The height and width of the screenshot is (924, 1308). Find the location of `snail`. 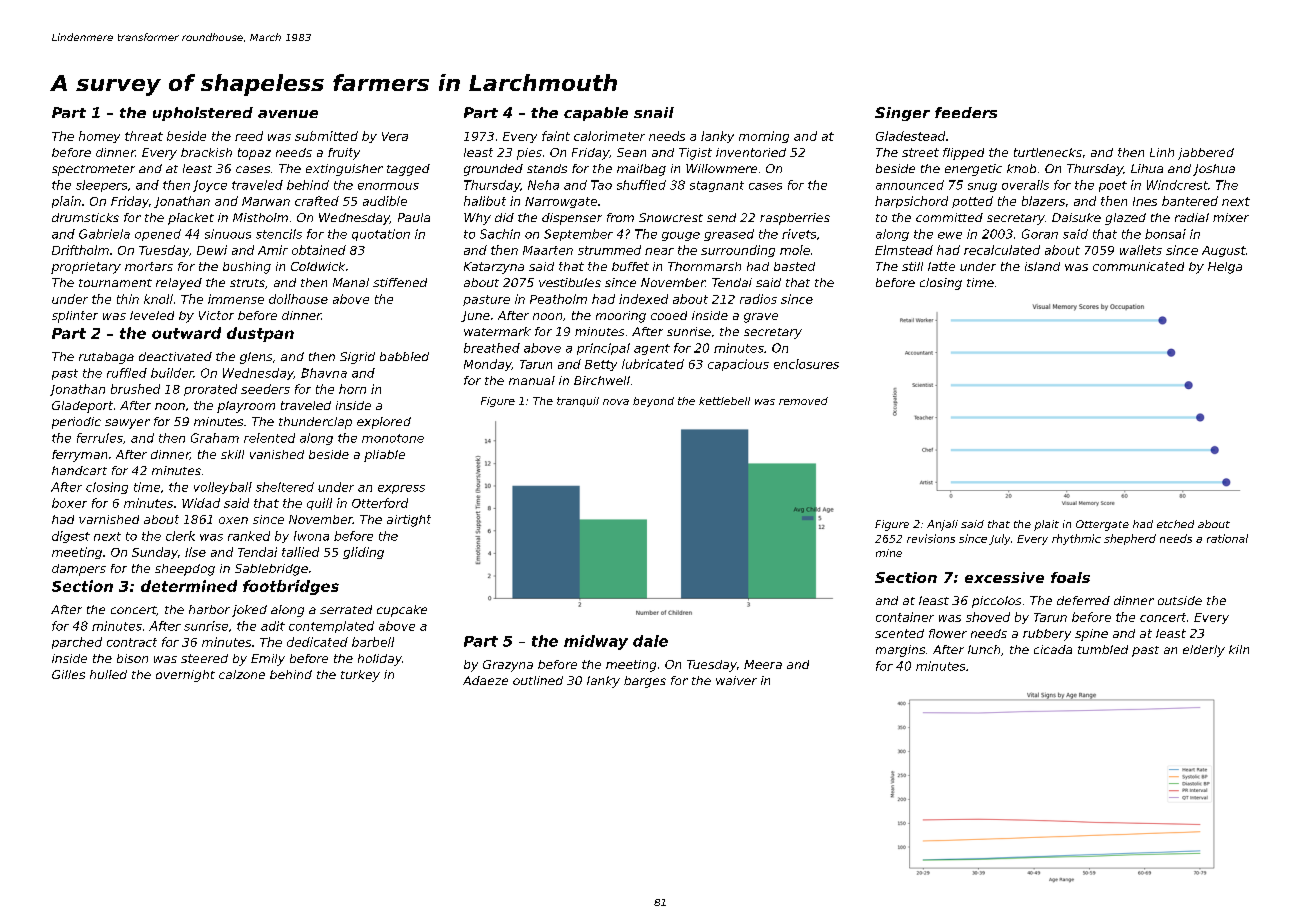

snail is located at coordinates (654, 112).
